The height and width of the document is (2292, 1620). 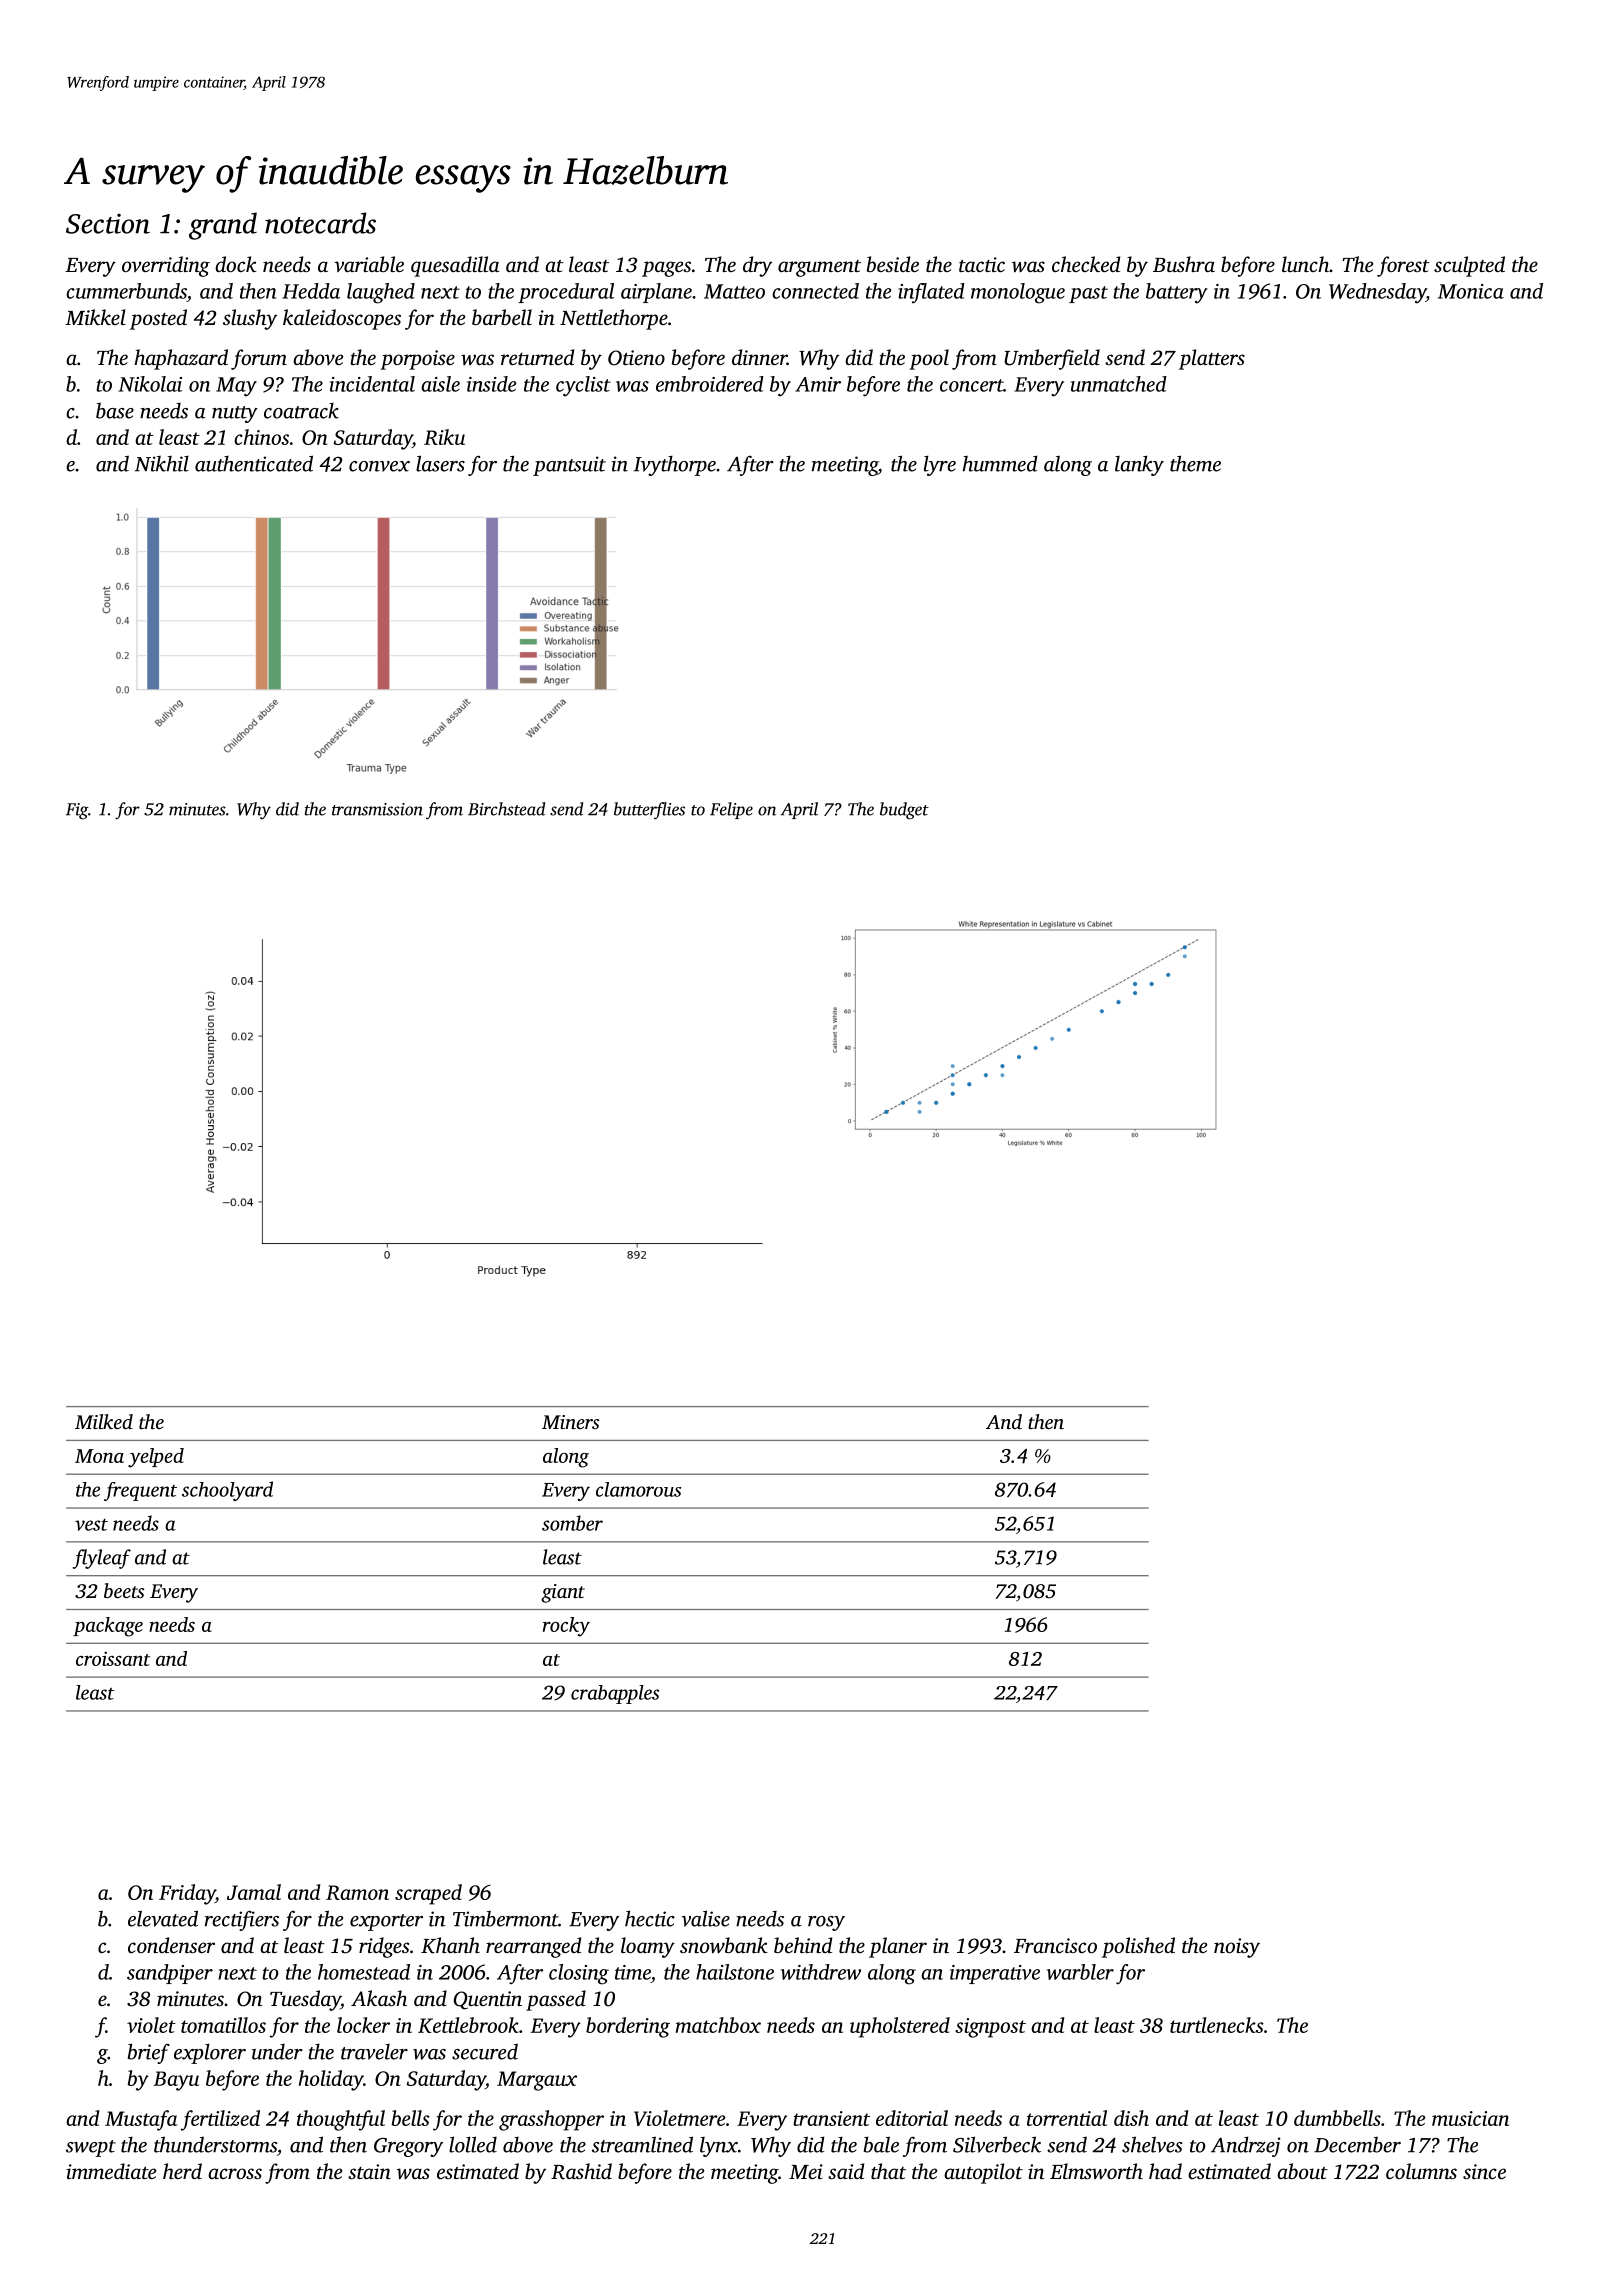 I want to click on inflated, so click(x=931, y=293).
